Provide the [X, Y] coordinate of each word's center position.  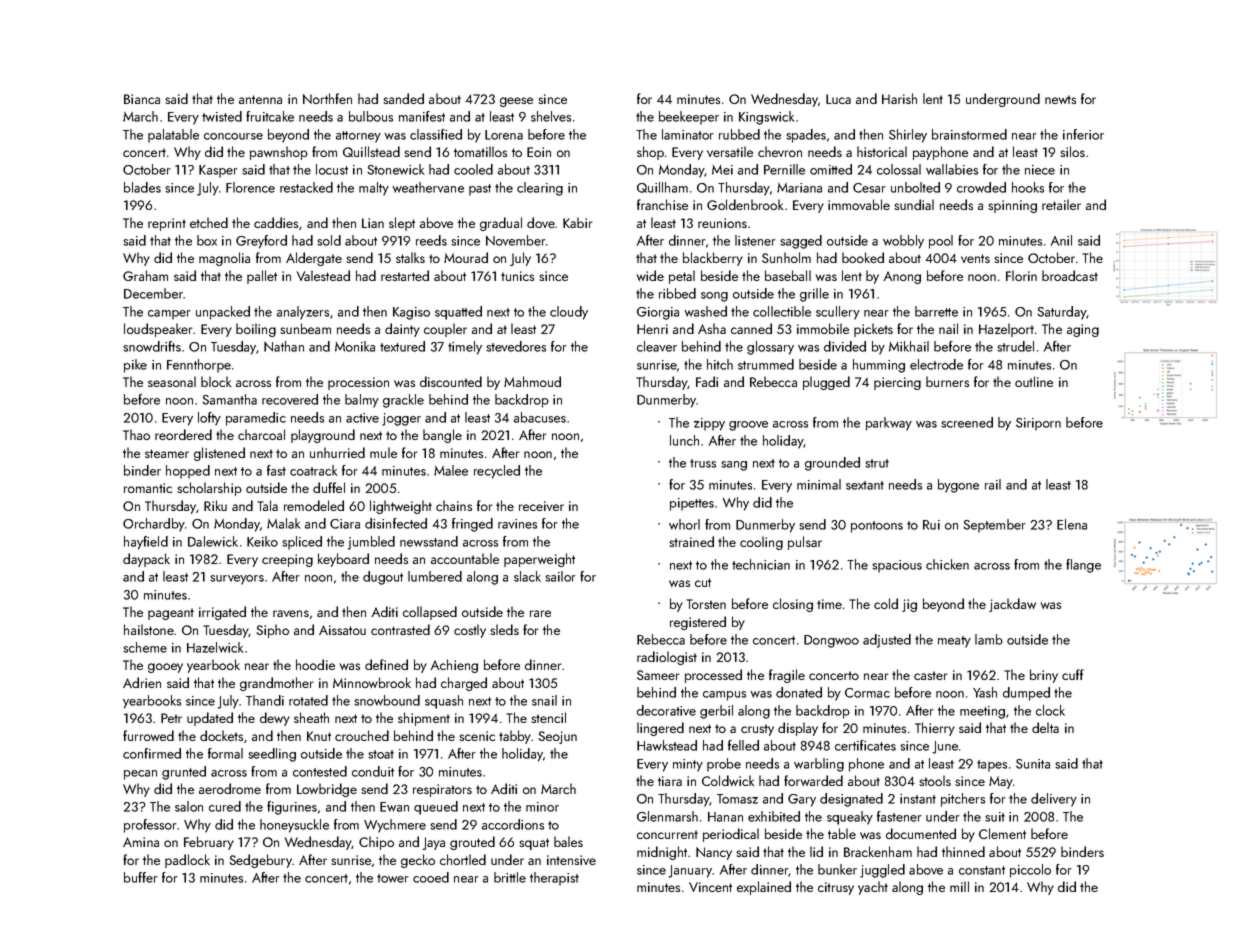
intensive [571, 860]
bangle [442, 436]
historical [882, 151]
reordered [183, 434]
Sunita [1033, 764]
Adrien [142, 682]
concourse [233, 136]
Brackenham [878, 851]
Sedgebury [260, 861]
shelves [551, 116]
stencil [548, 717]
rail [993, 484]
